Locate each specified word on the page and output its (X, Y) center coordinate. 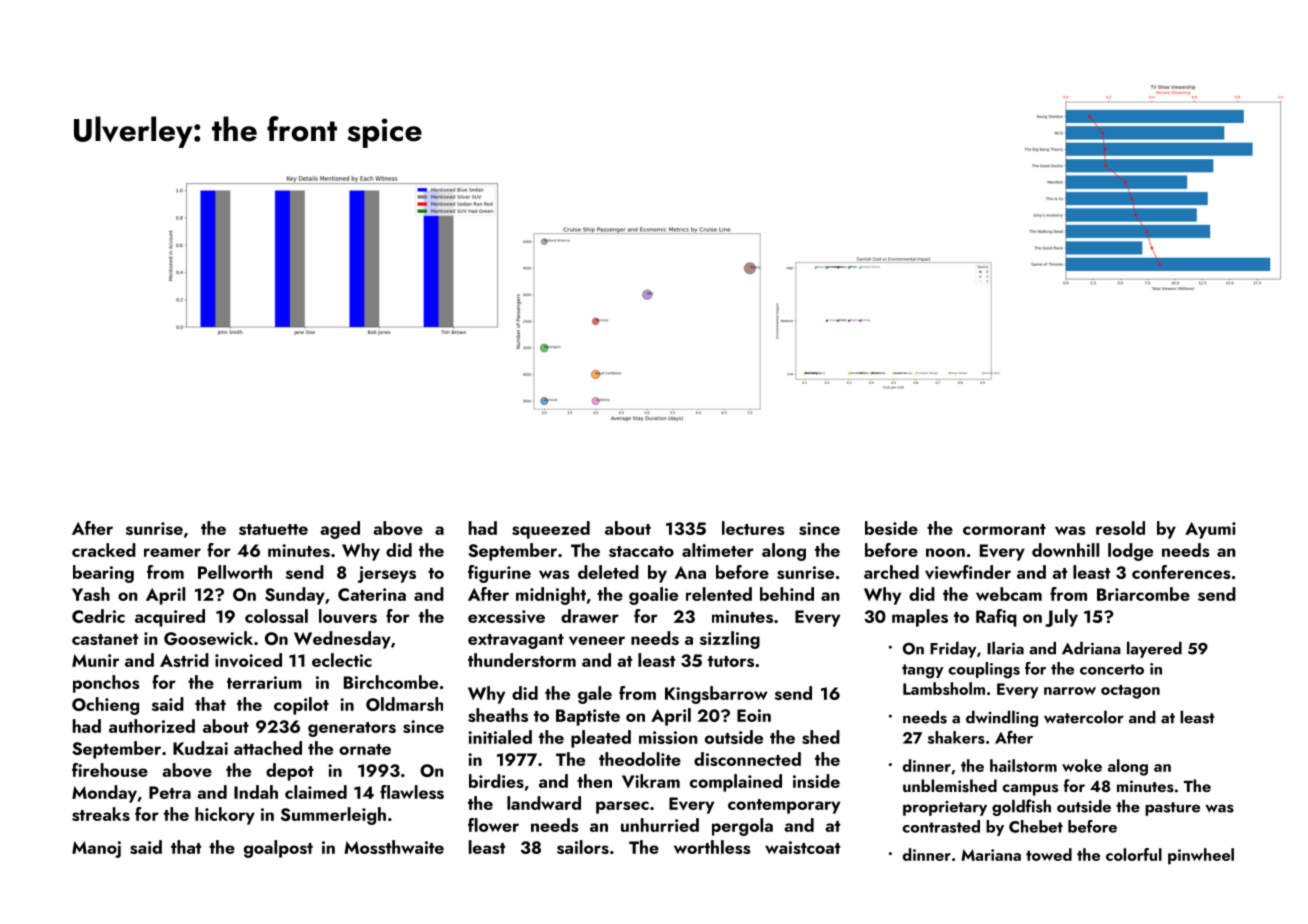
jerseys (387, 574)
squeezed (551, 530)
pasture (1172, 809)
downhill (1065, 550)
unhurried (660, 825)
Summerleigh (333, 816)
